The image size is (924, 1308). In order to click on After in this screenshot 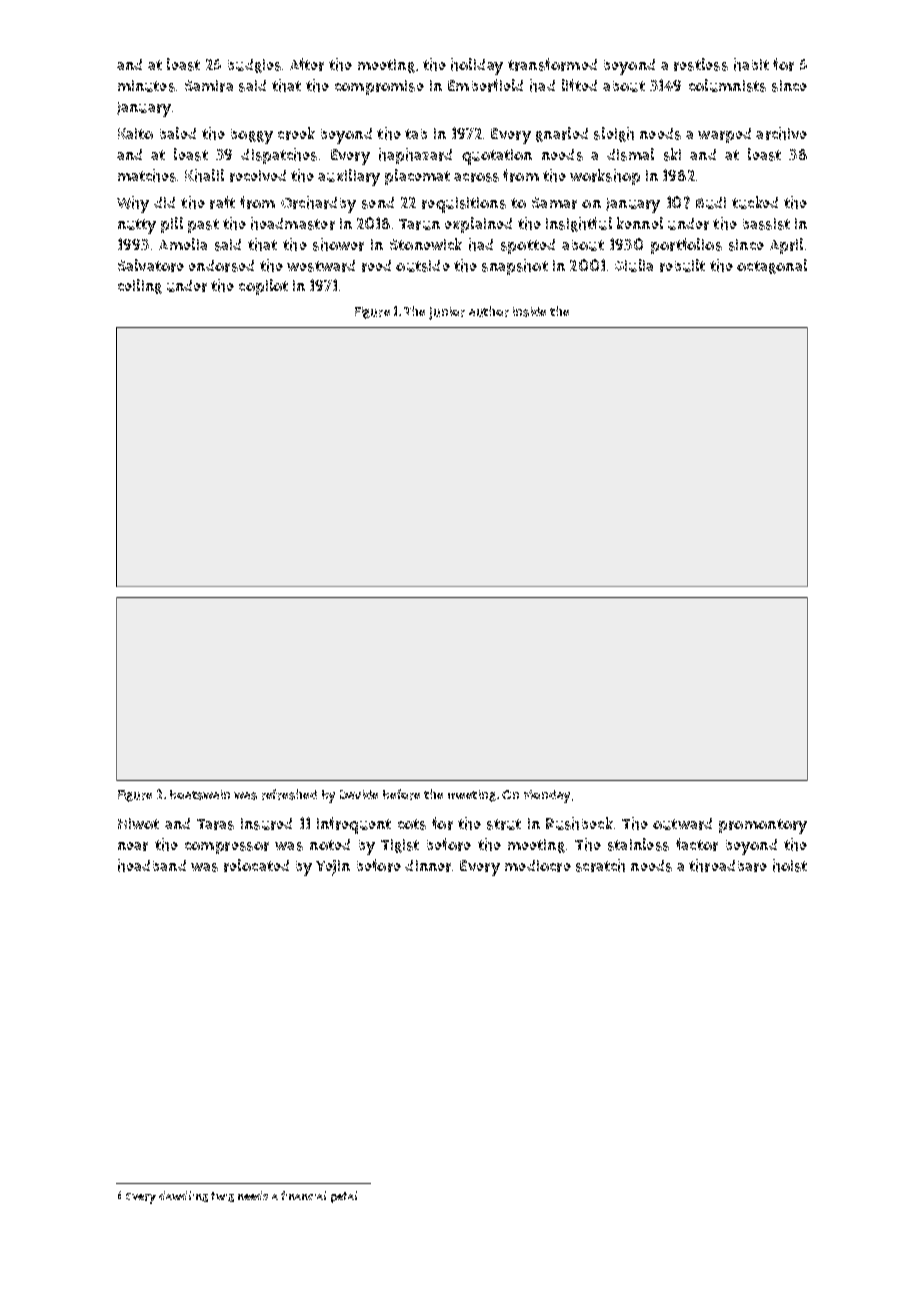, I will do `click(307, 64)`.
